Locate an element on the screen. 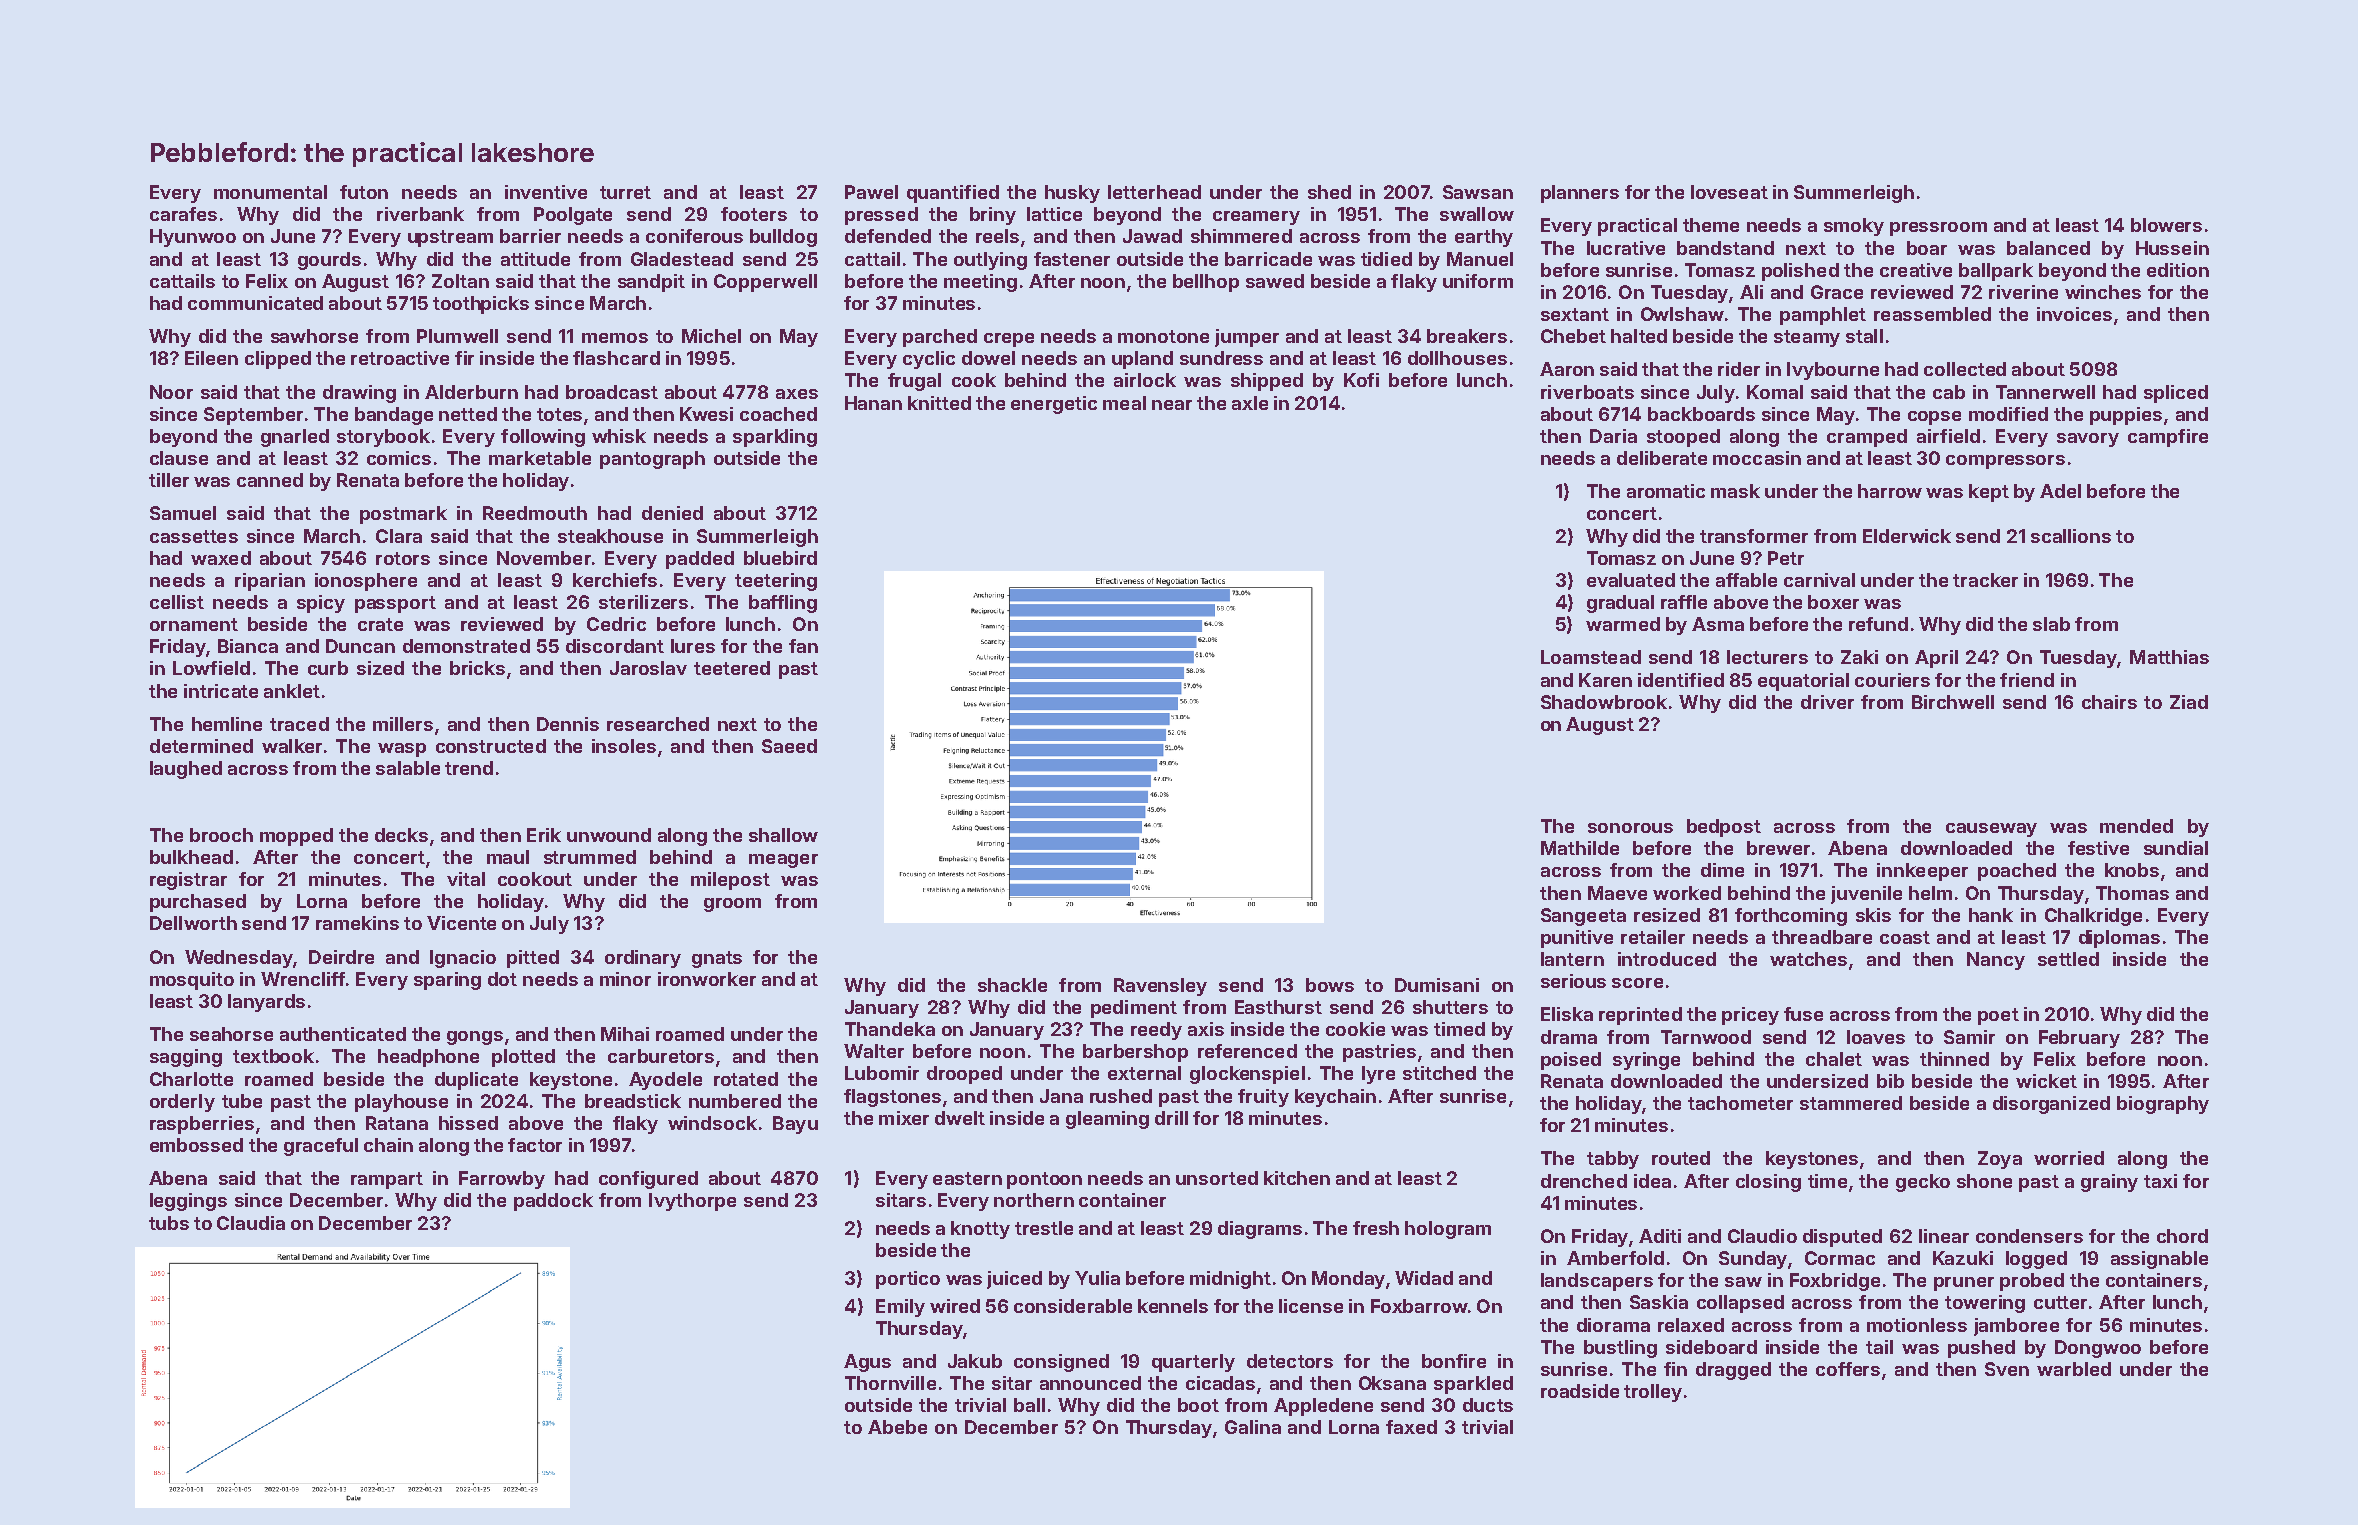 The height and width of the screenshot is (1525, 2358). tubs is located at coordinates (169, 1223).
